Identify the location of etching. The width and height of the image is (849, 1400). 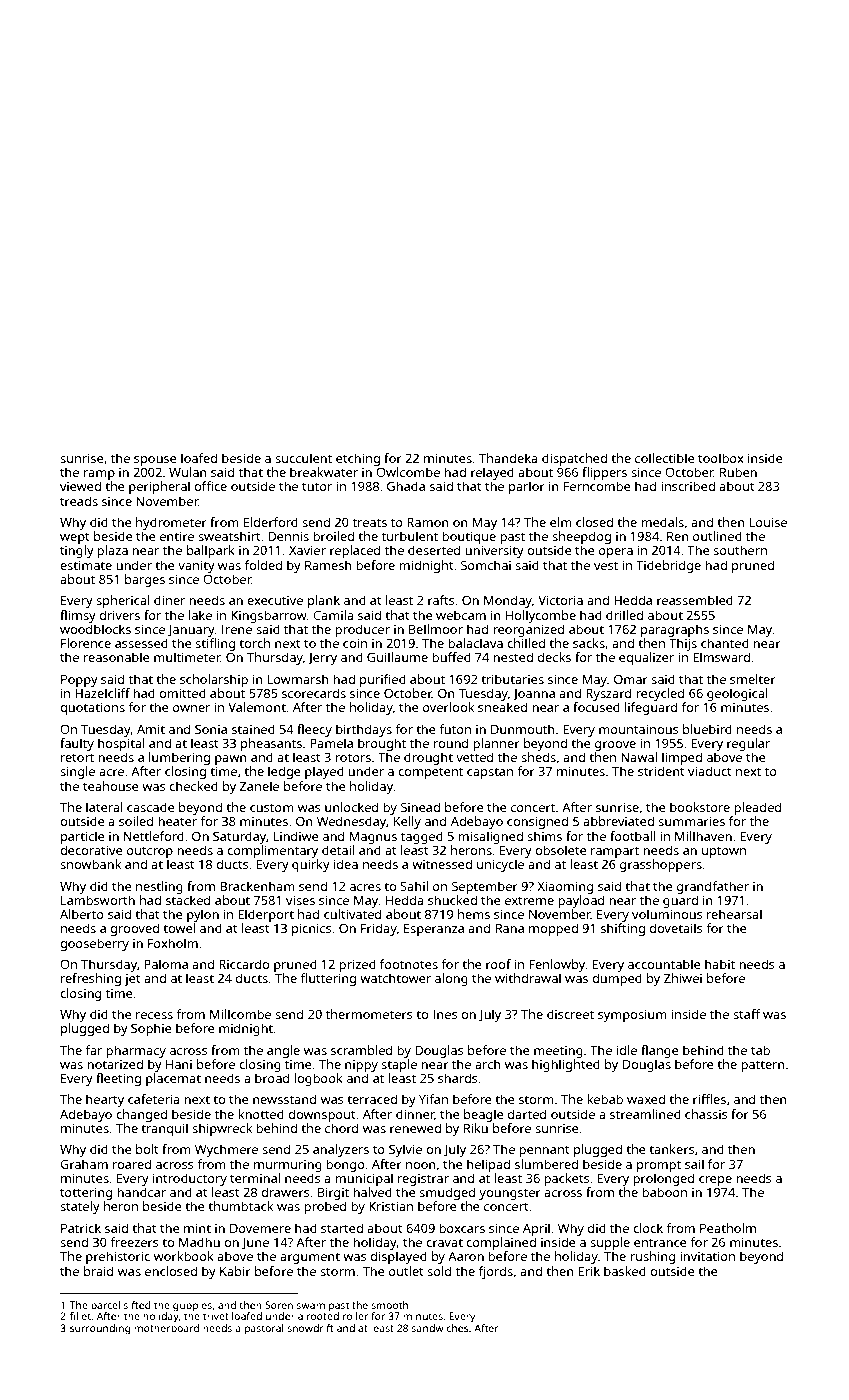
(358, 459).
